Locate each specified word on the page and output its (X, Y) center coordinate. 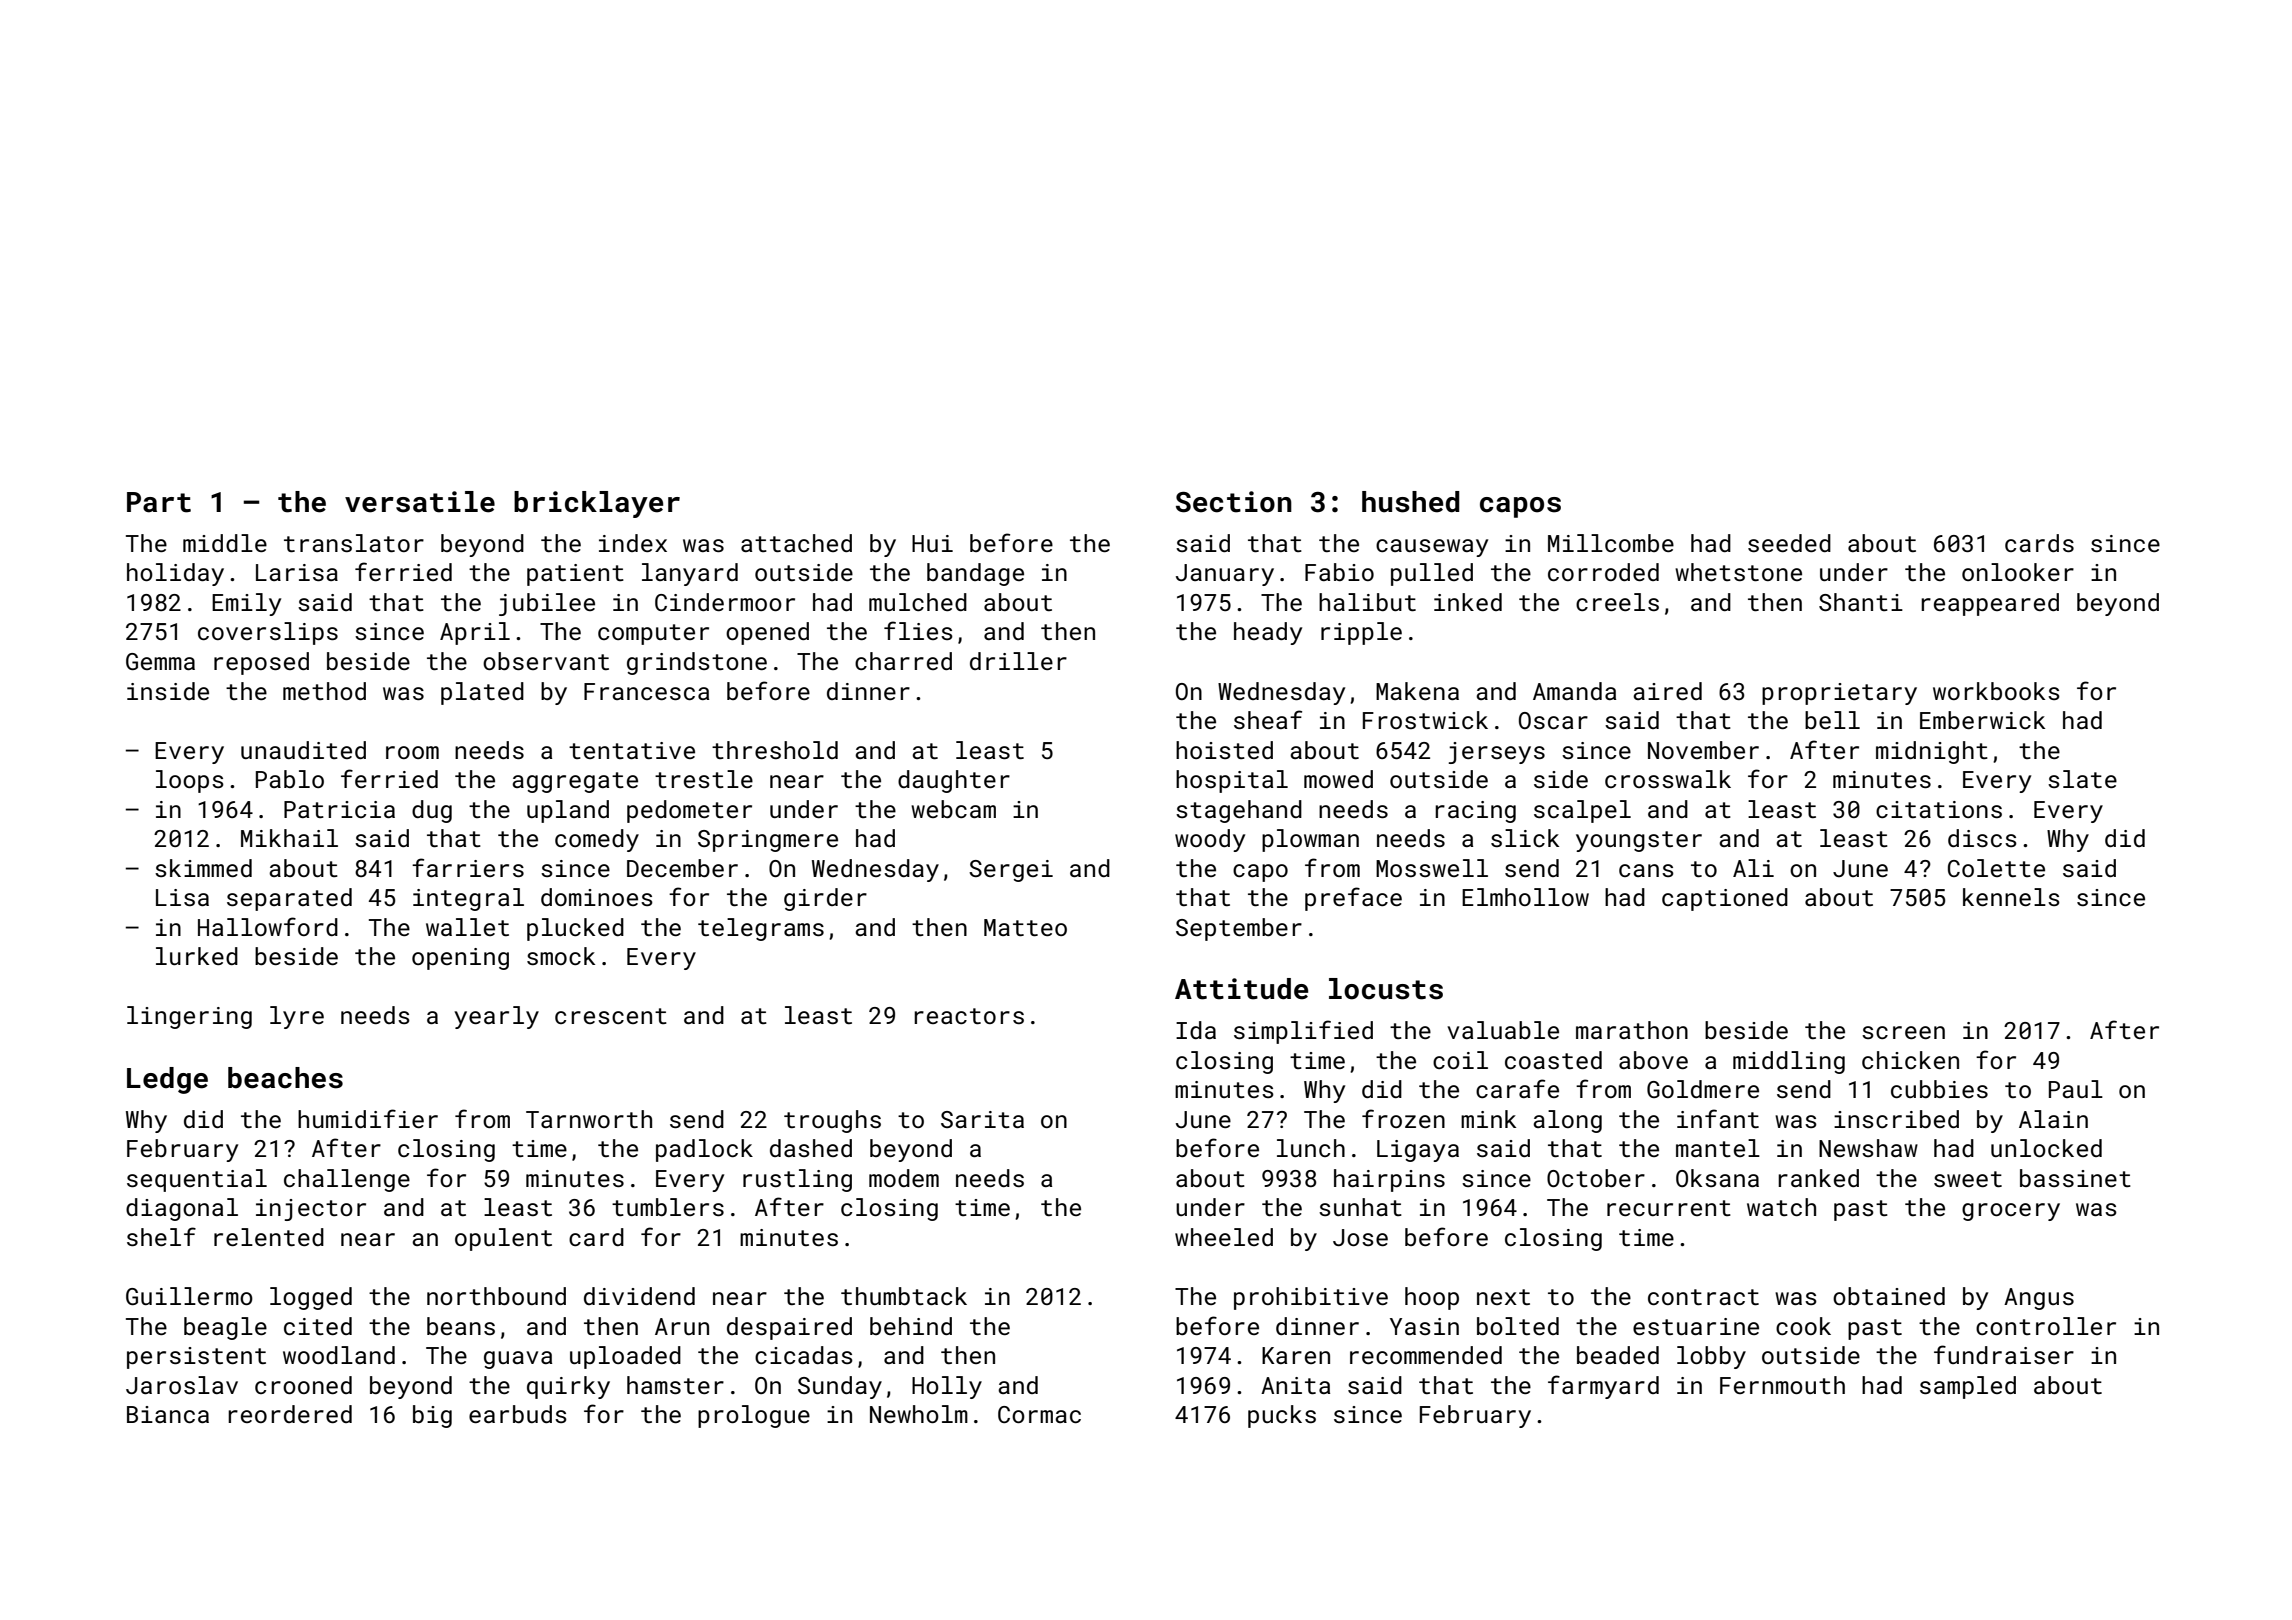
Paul (2076, 1089)
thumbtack (904, 1296)
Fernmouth (1782, 1385)
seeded (1789, 543)
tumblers (668, 1207)
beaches (285, 1078)
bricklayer (597, 504)
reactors (969, 1016)
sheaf (1268, 719)
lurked (197, 956)
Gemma (160, 661)
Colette (1996, 868)
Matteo (1025, 927)
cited (318, 1326)
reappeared (1990, 604)
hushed (1410, 502)
